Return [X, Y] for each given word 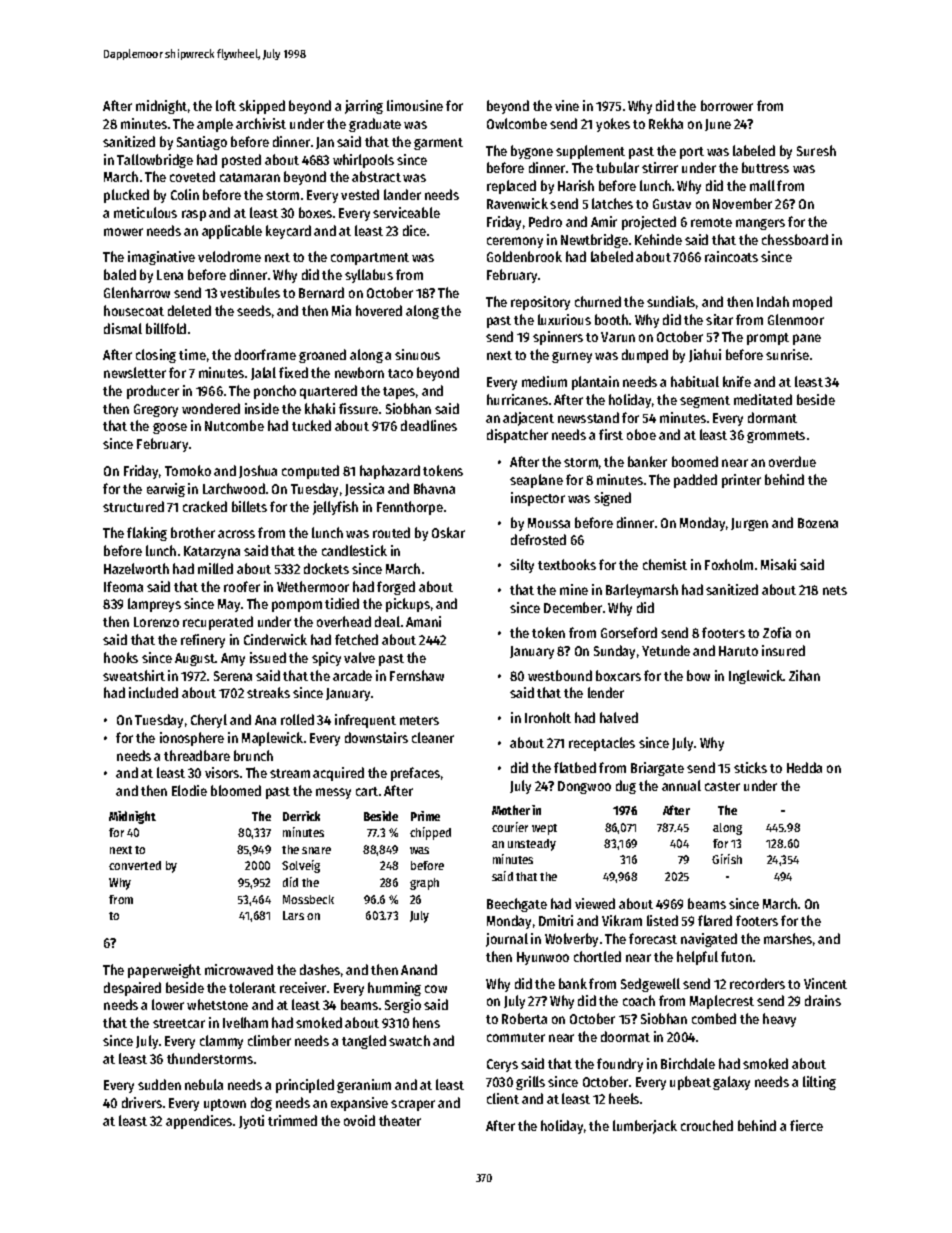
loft [226, 105]
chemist [665, 564]
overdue [792, 461]
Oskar [448, 532]
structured [133, 506]
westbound [560, 675]
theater [400, 1120]
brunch [253, 755]
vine [567, 105]
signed [612, 499]
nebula [204, 1084]
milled [215, 568]
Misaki [778, 564]
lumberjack [645, 1127]
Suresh [816, 150]
